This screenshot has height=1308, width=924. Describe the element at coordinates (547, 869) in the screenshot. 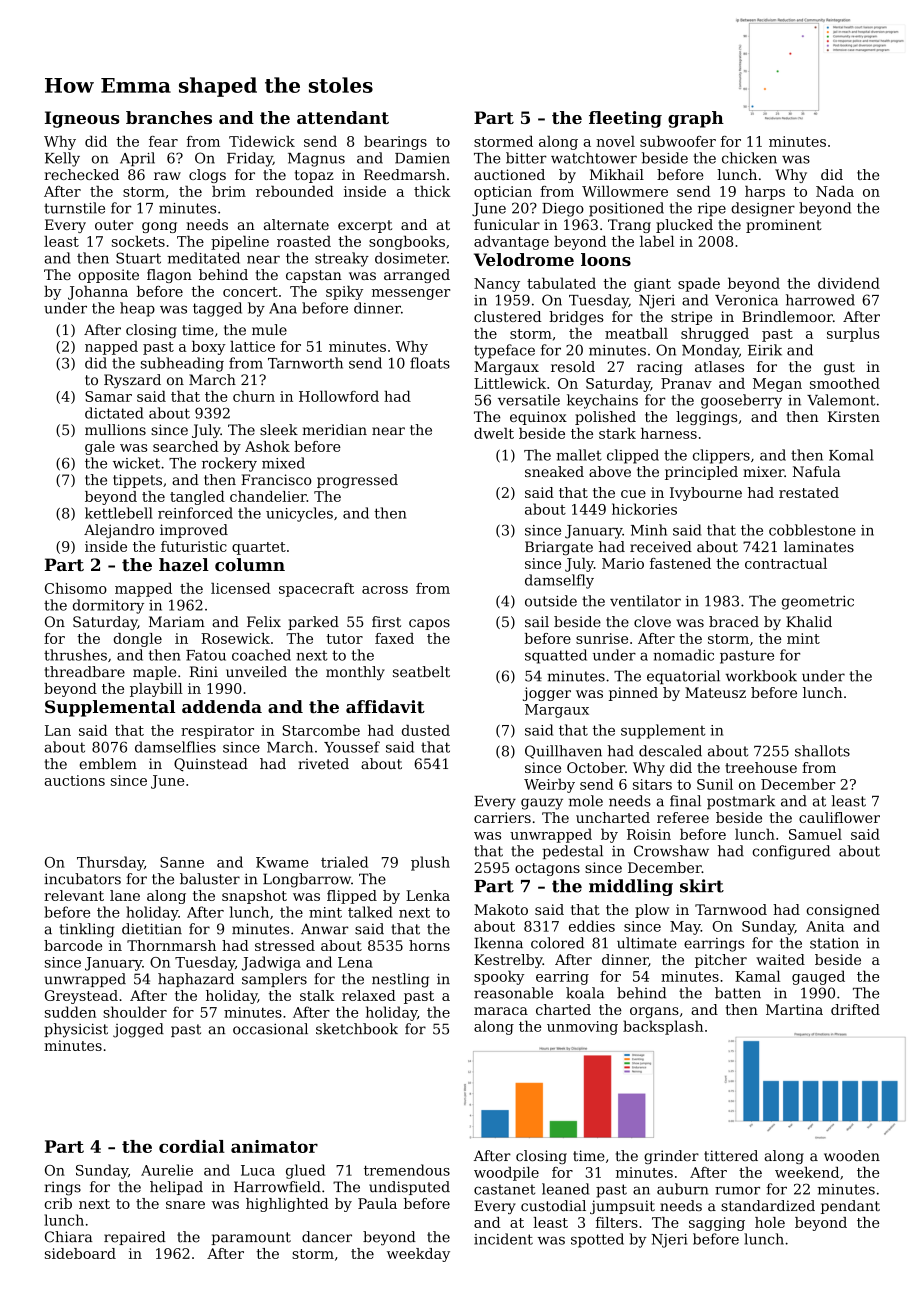

I see `octagons` at that location.
